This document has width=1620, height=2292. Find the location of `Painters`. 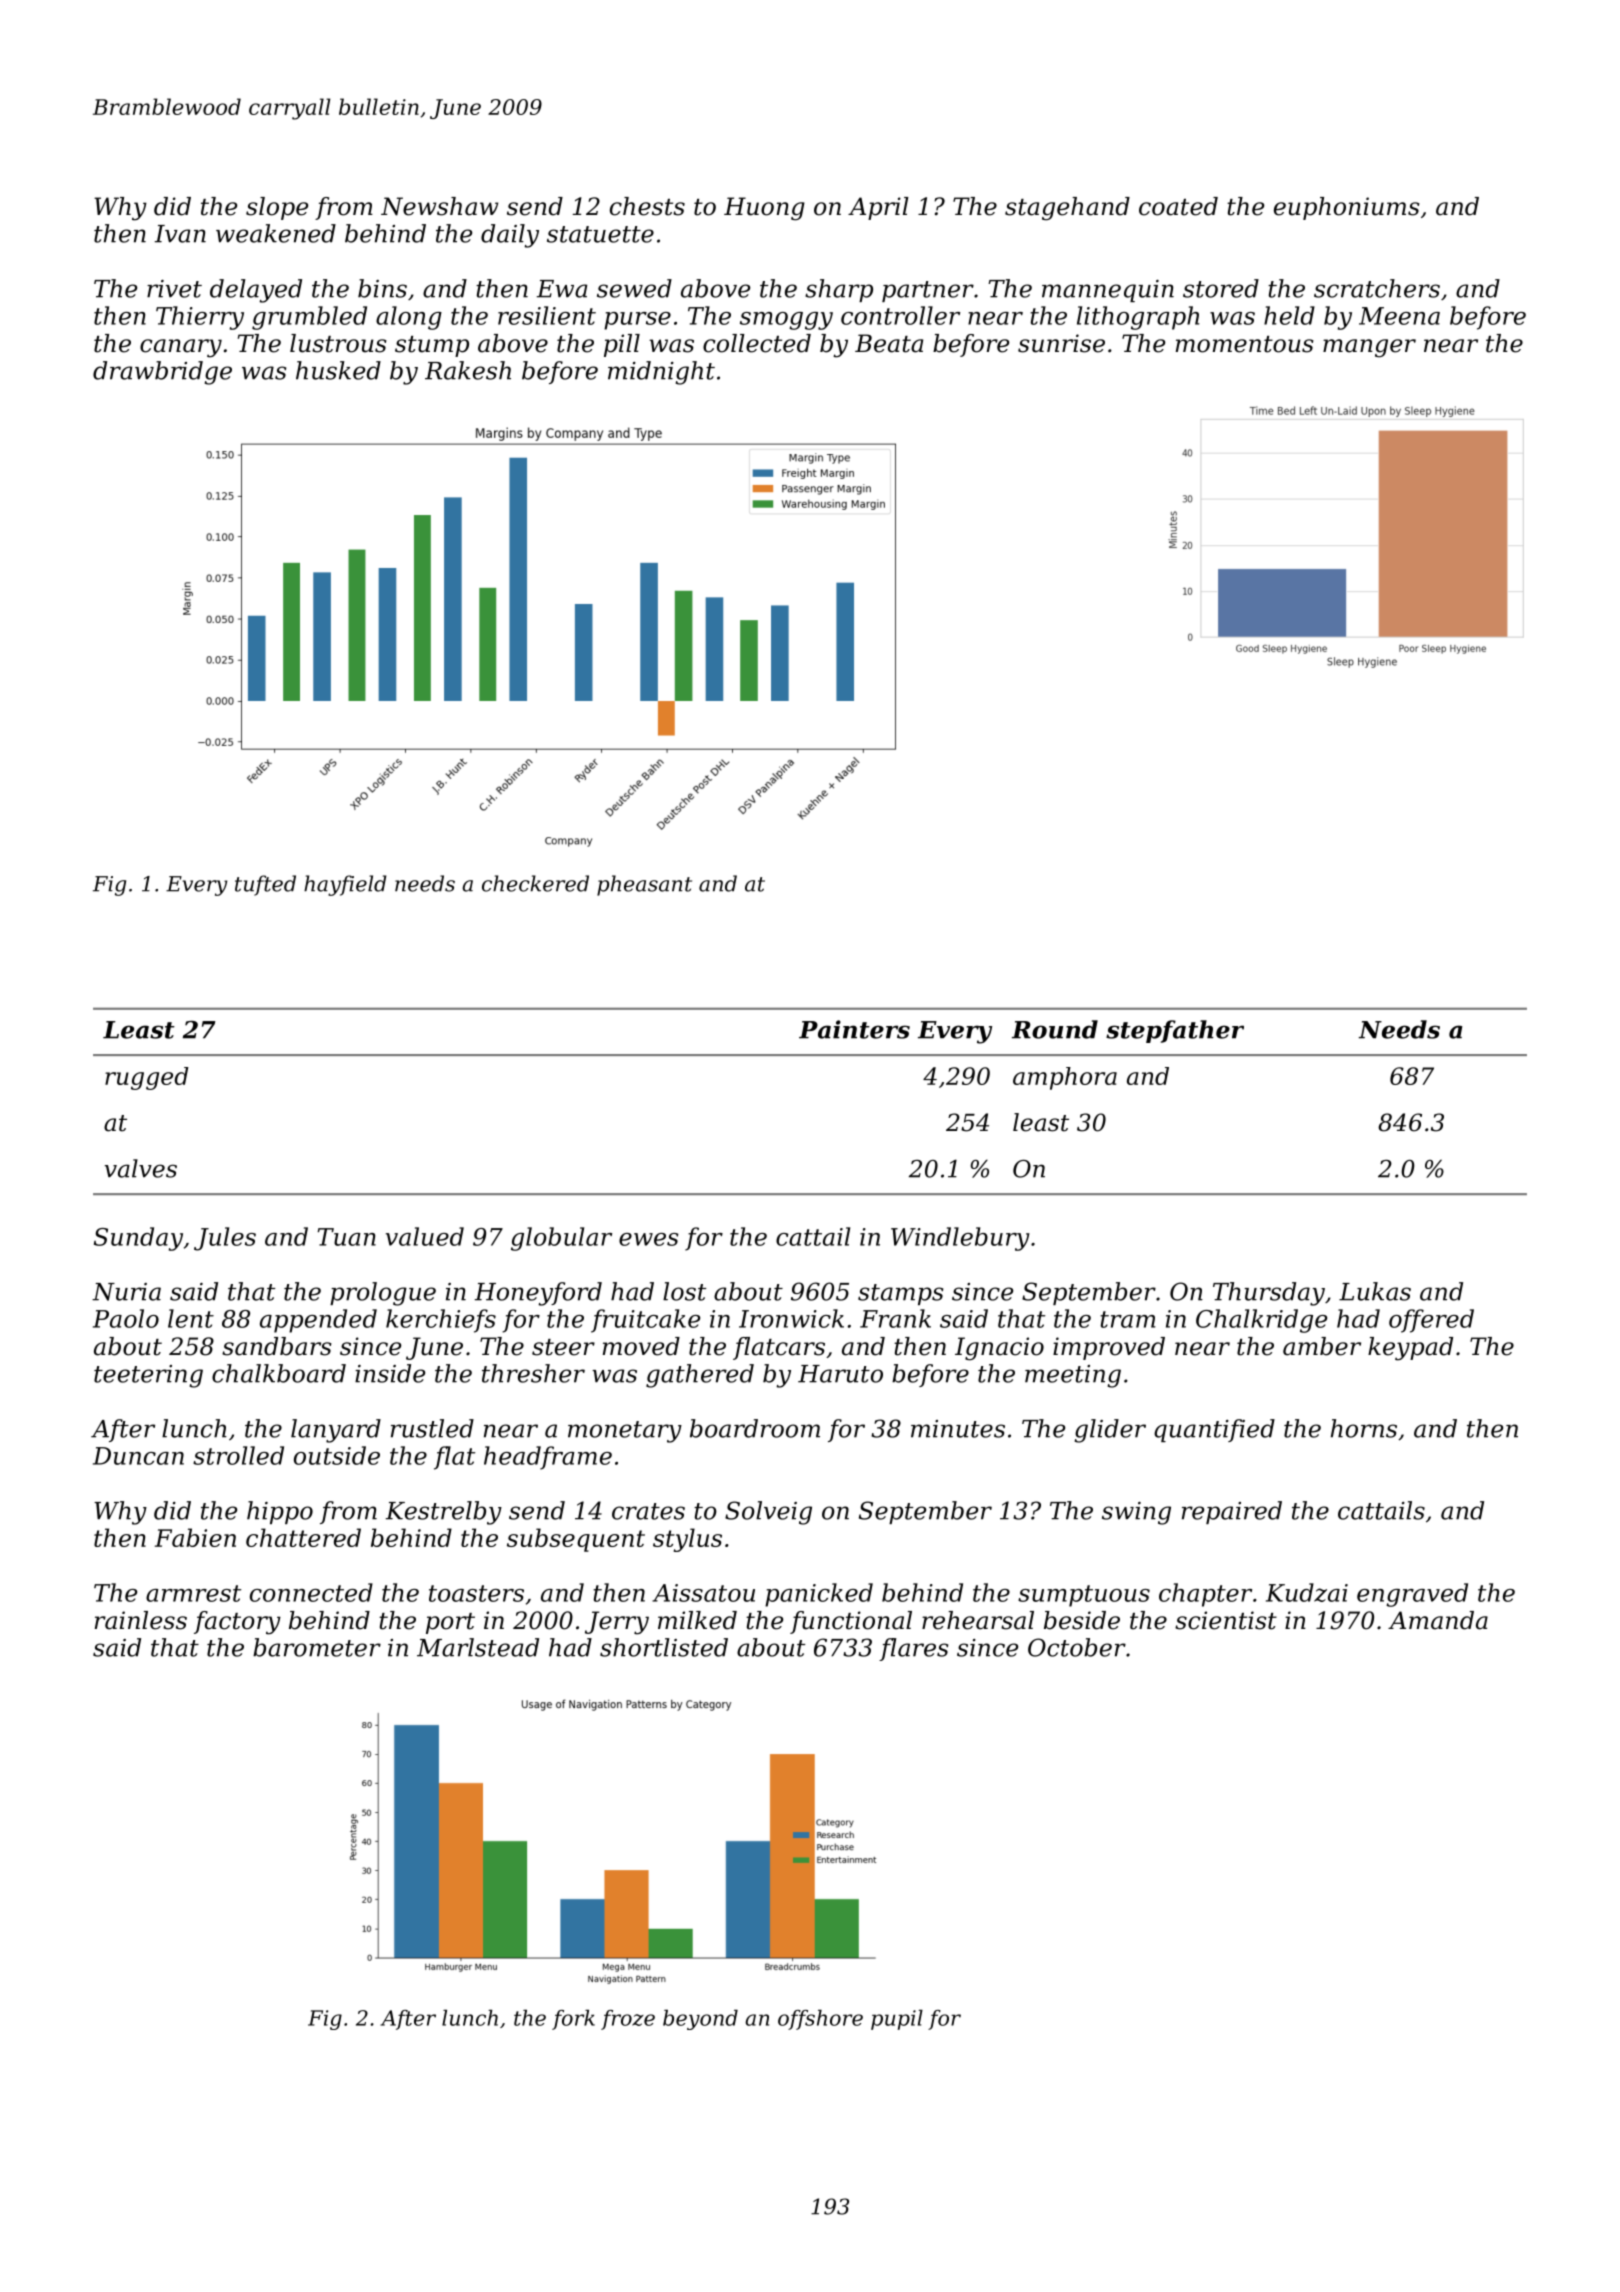

Painters is located at coordinates (854, 1029).
